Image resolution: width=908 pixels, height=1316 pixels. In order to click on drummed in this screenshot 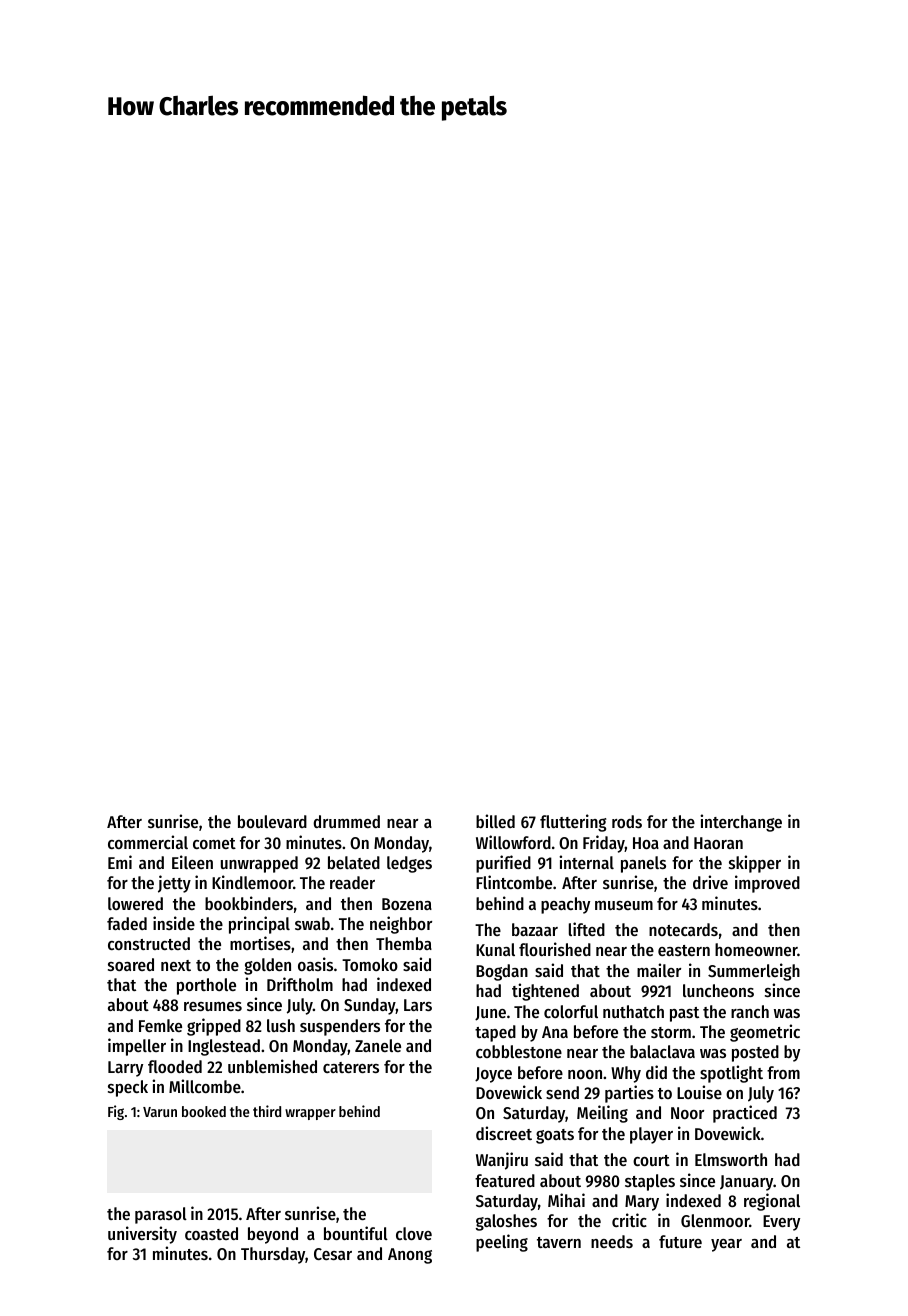, I will do `click(346, 821)`.
